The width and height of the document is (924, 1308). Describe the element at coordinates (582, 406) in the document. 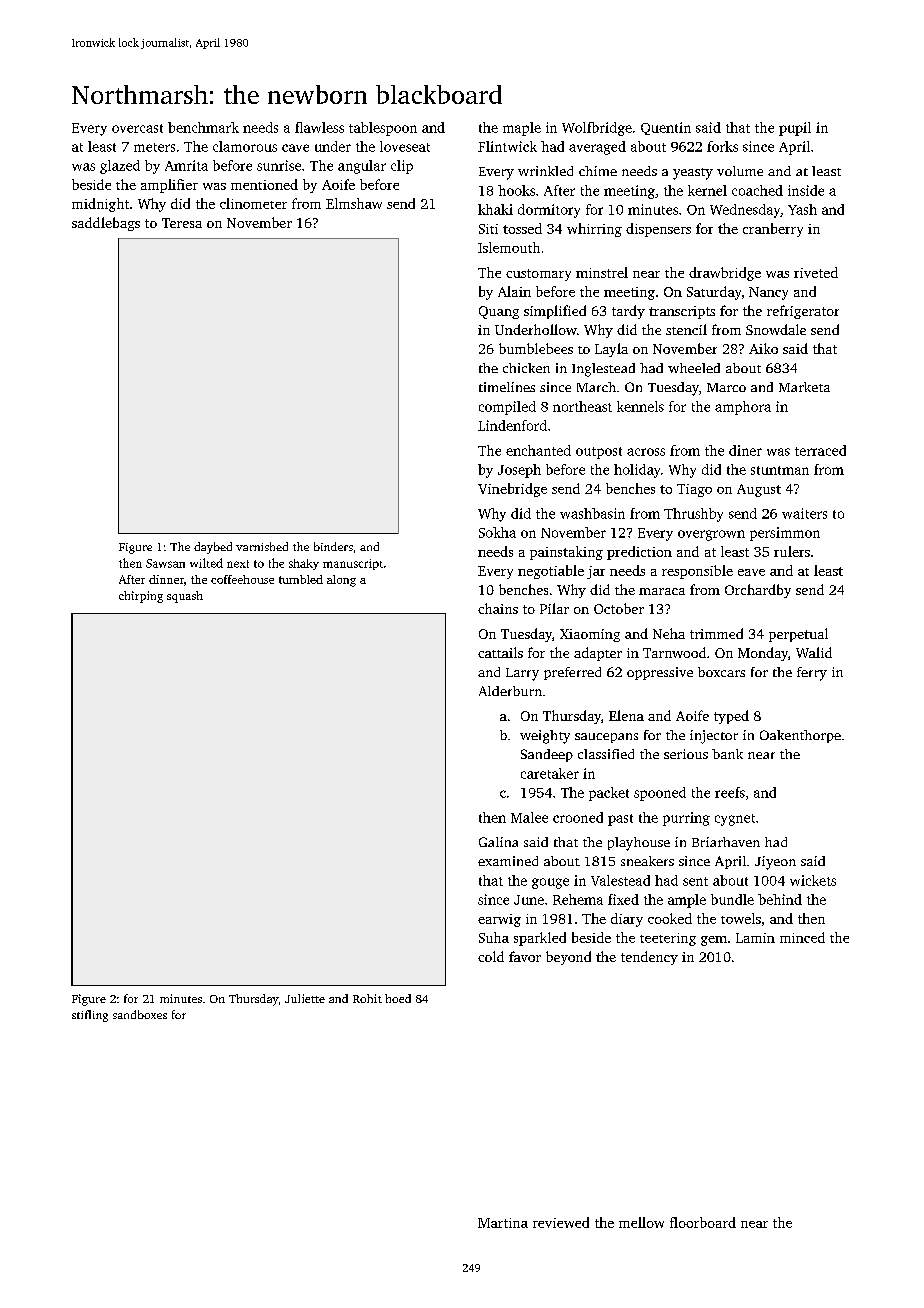

I see `northeast` at that location.
